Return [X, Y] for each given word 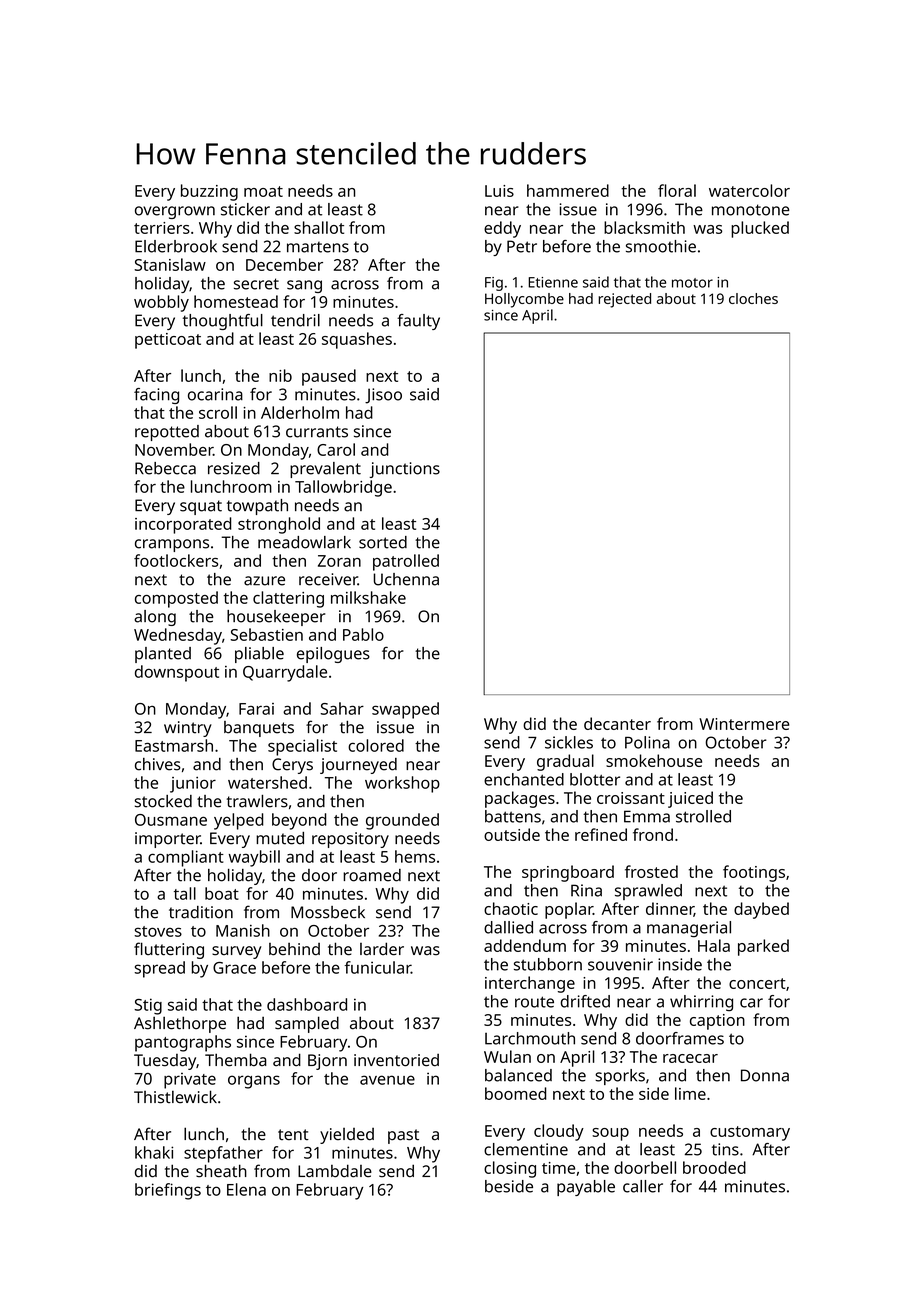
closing [510, 1169]
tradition [201, 912]
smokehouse [654, 760]
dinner [670, 909]
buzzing [209, 192]
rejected [624, 300]
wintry [188, 729]
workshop [402, 784]
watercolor [749, 190]
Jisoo [383, 396]
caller [643, 1186]
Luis [499, 191]
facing [156, 396]
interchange [530, 984]
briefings [168, 1191]
